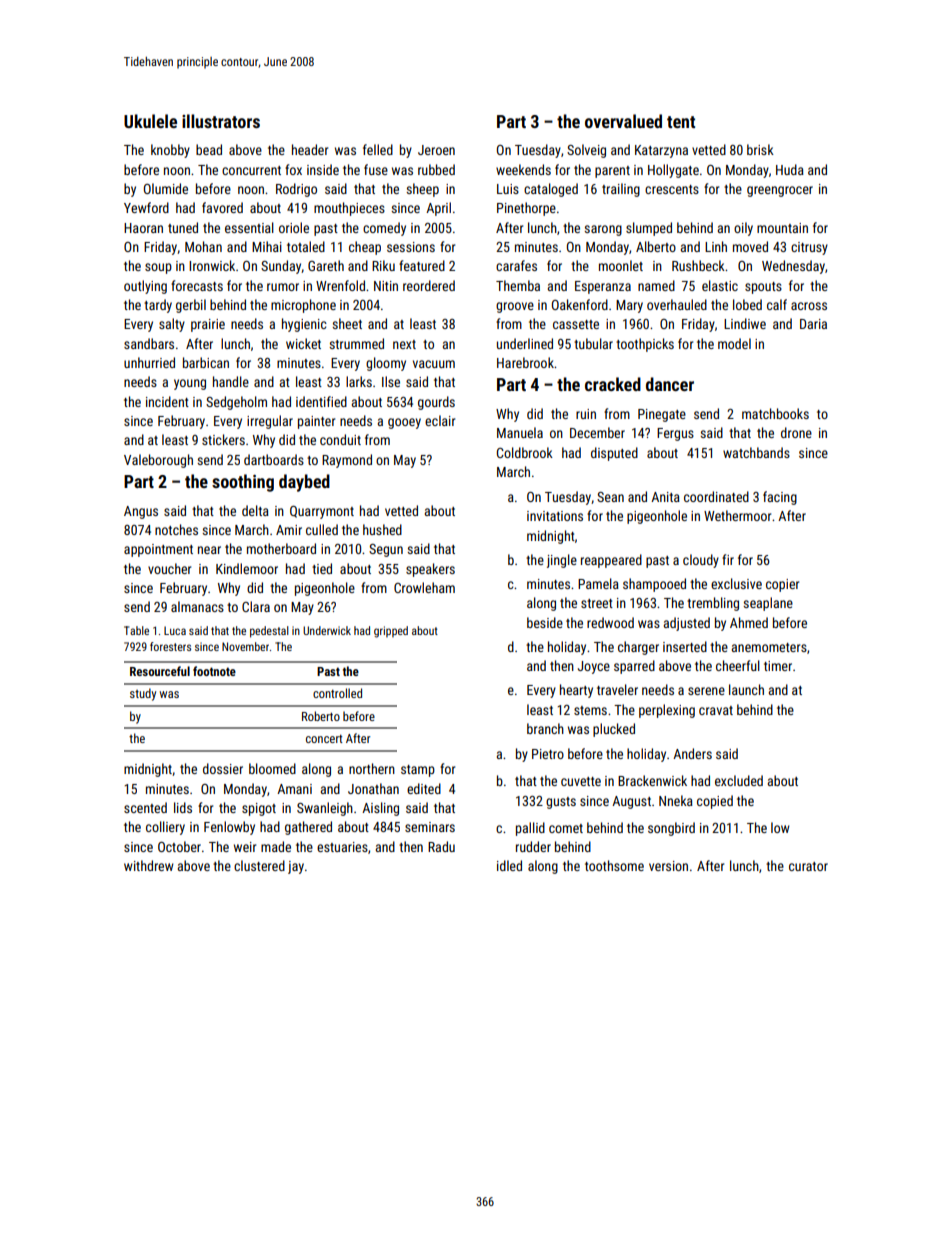 This image has width=952, height=1233. I want to click on illustrators, so click(221, 121).
